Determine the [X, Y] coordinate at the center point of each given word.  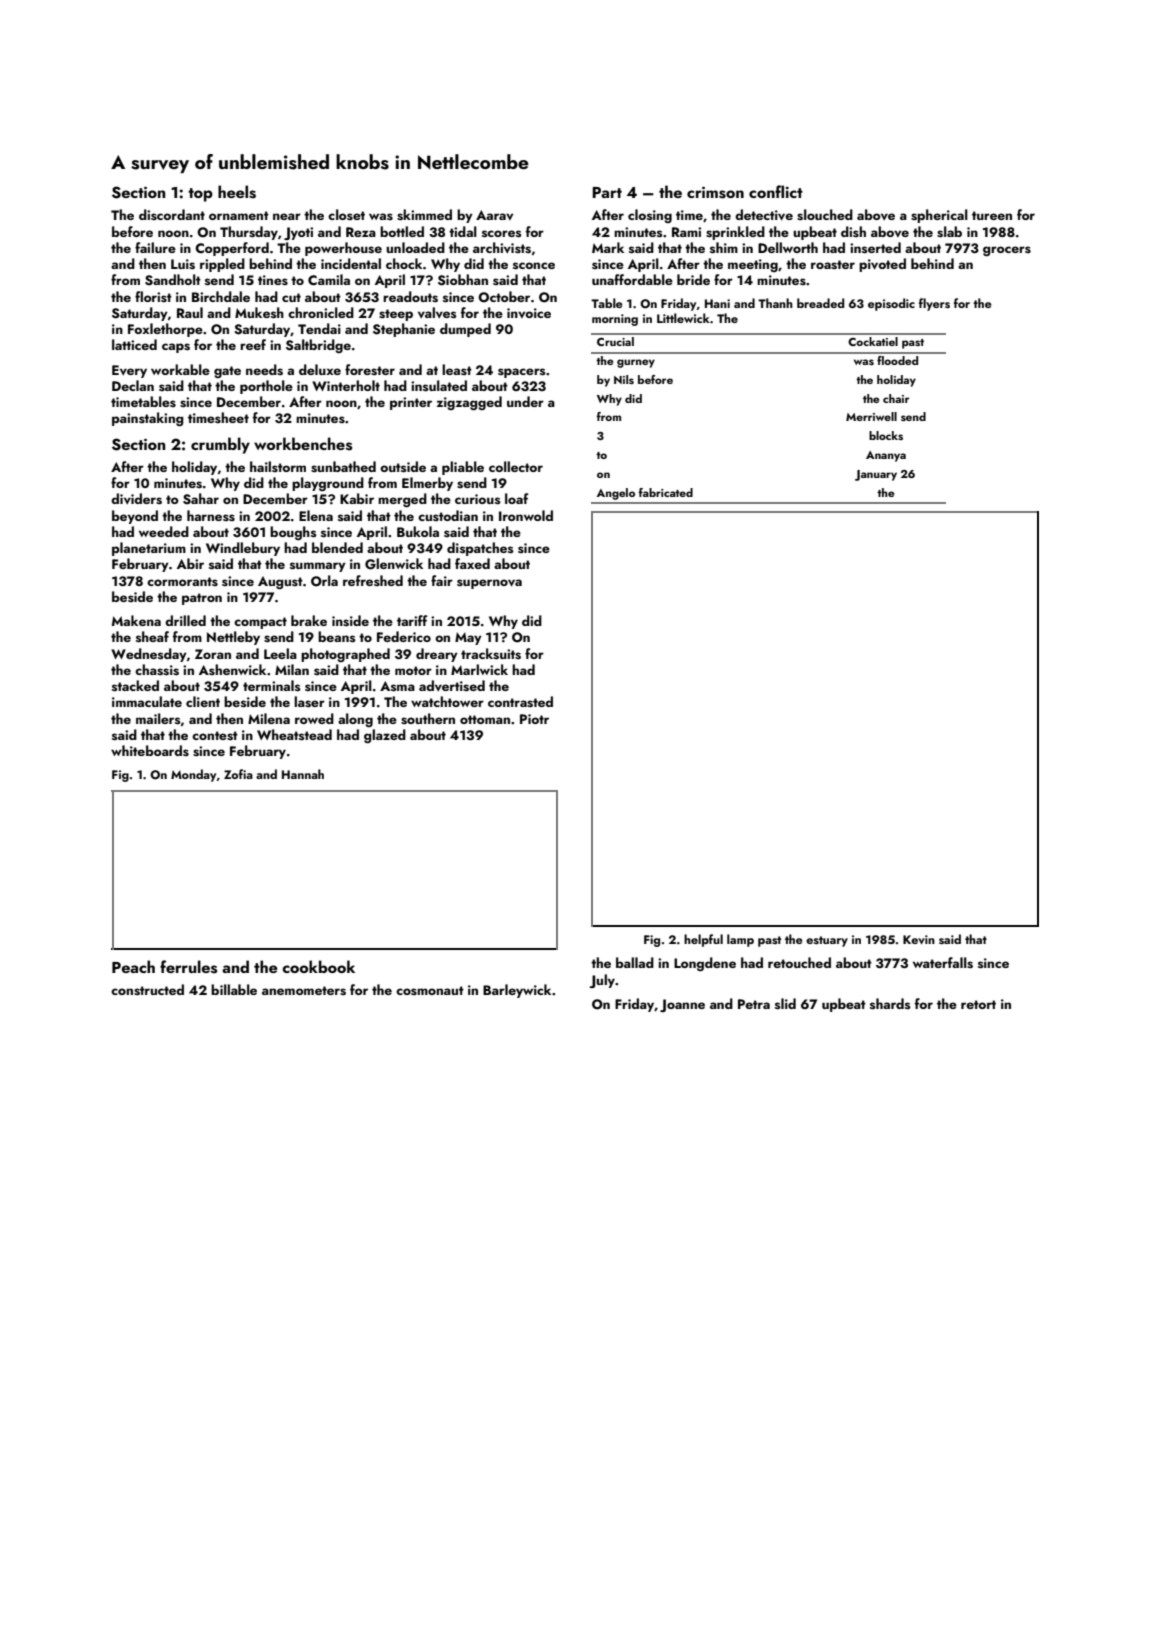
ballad [635, 962]
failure [155, 247]
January [876, 475]
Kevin [919, 939]
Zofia [238, 774]
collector [516, 466]
